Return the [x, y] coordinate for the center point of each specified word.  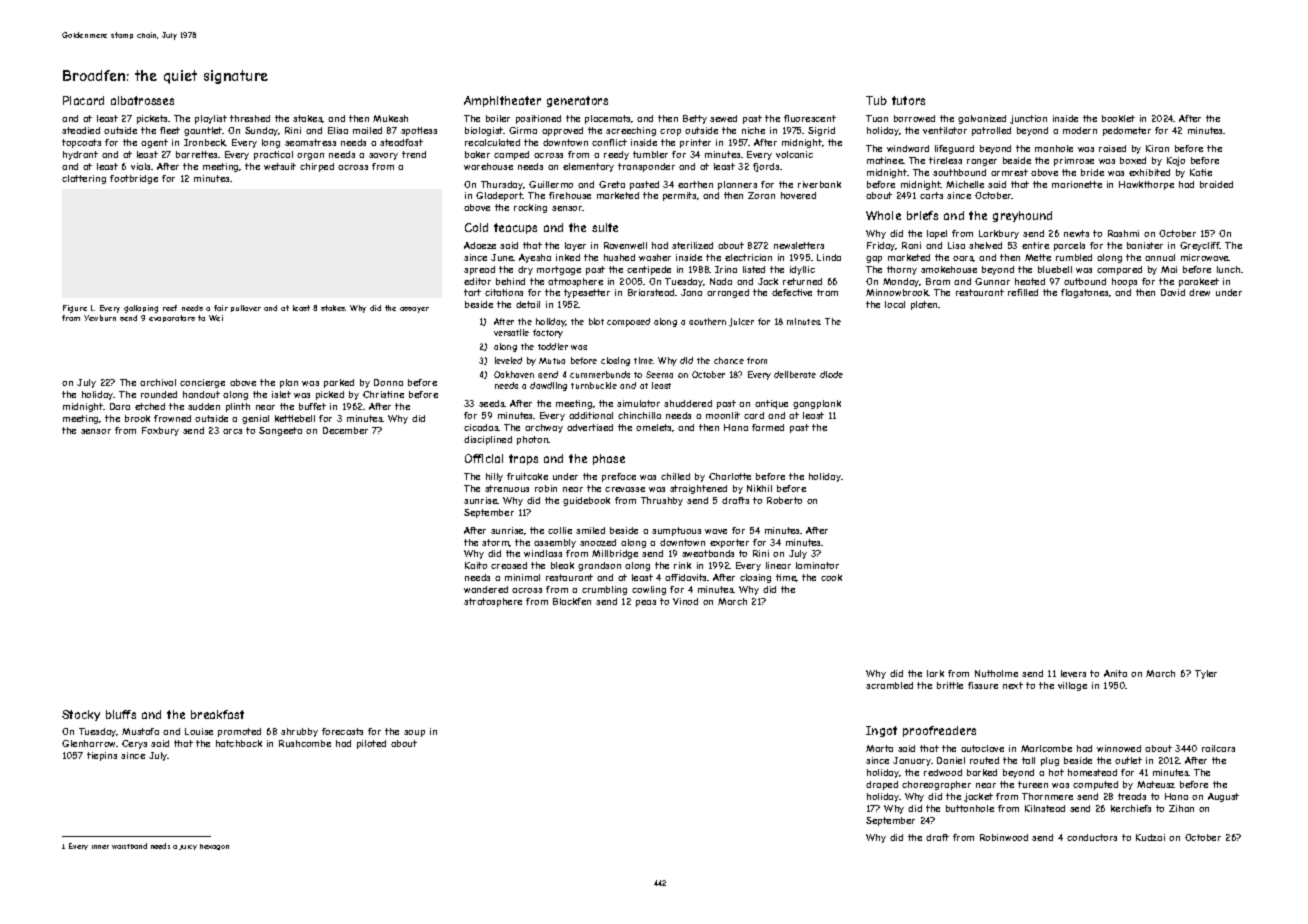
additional [591, 415]
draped [882, 785]
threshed [250, 118]
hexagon [214, 847]
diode [831, 374]
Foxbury [160, 431]
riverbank [819, 184]
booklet [1118, 118]
